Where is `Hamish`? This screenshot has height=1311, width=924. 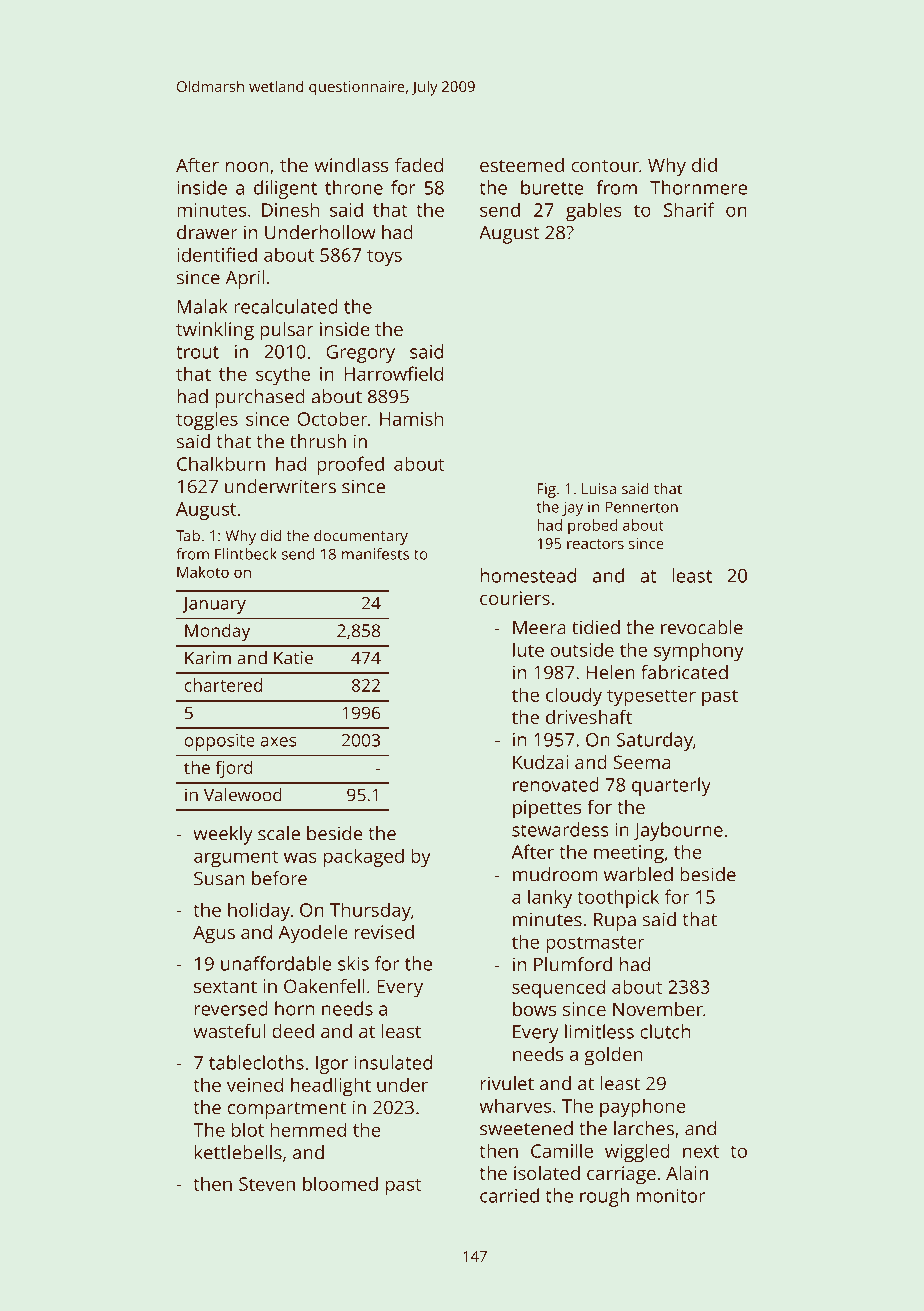
Hamish is located at coordinates (411, 418).
